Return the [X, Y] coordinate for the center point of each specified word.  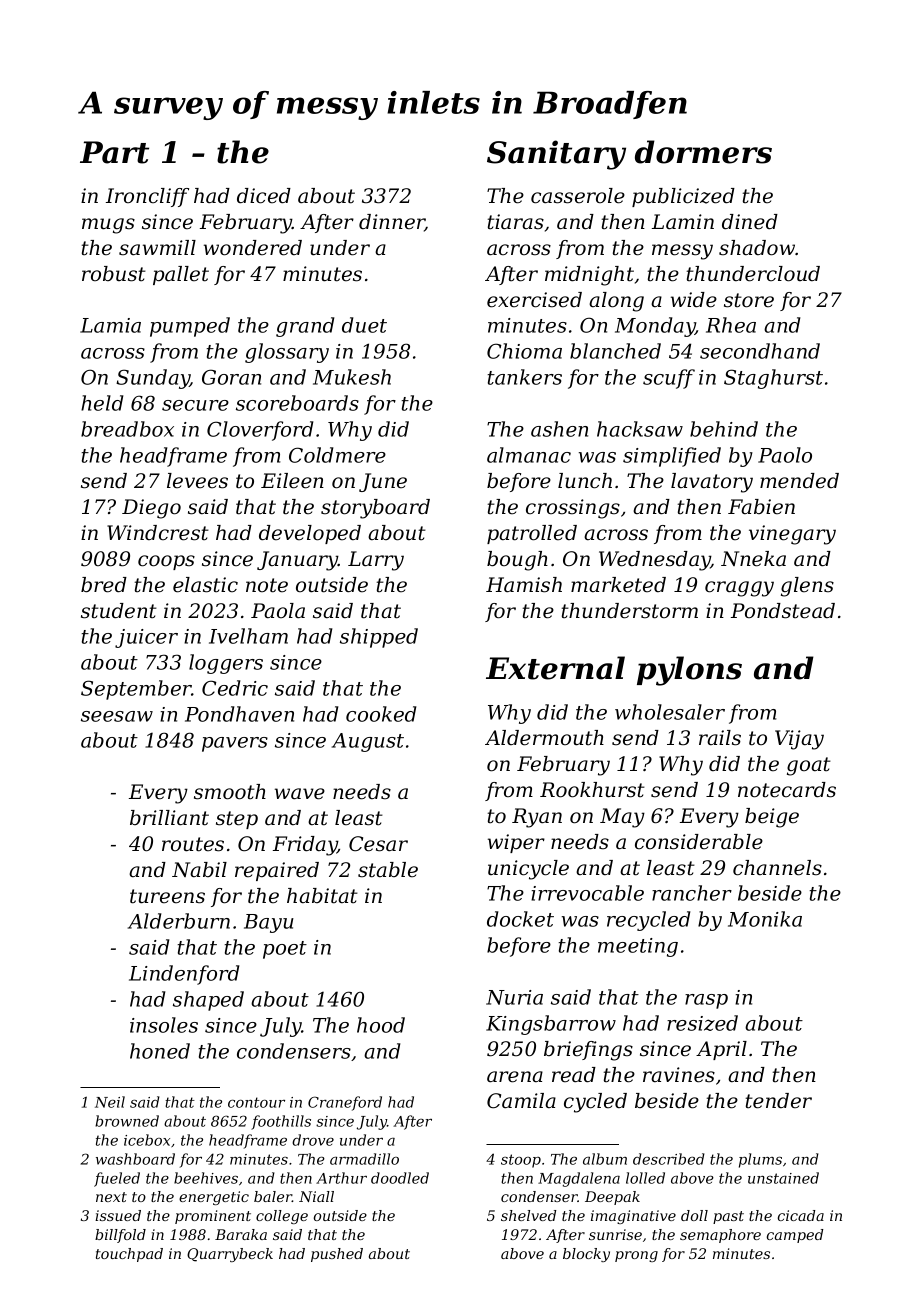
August [368, 742]
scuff [669, 379]
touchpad [129, 1255]
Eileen [292, 481]
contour [256, 1102]
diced [264, 196]
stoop [521, 1161]
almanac [529, 455]
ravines [679, 1075]
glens [807, 587]
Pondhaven [239, 714]
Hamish [524, 585]
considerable [699, 842]
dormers [703, 152]
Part [114, 152]
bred [104, 585]
